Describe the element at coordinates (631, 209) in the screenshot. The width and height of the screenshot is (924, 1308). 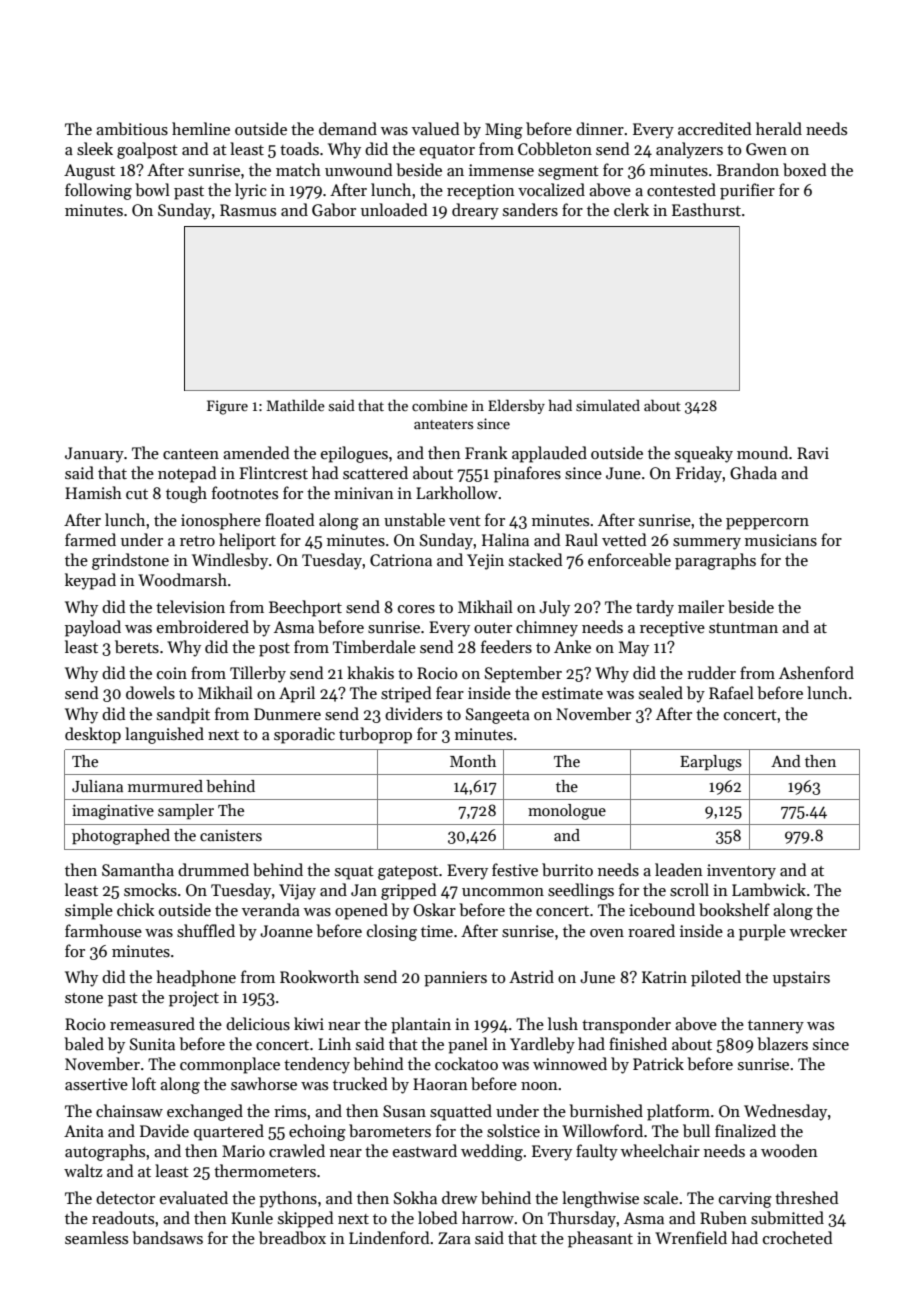
I see `clerk` at that location.
